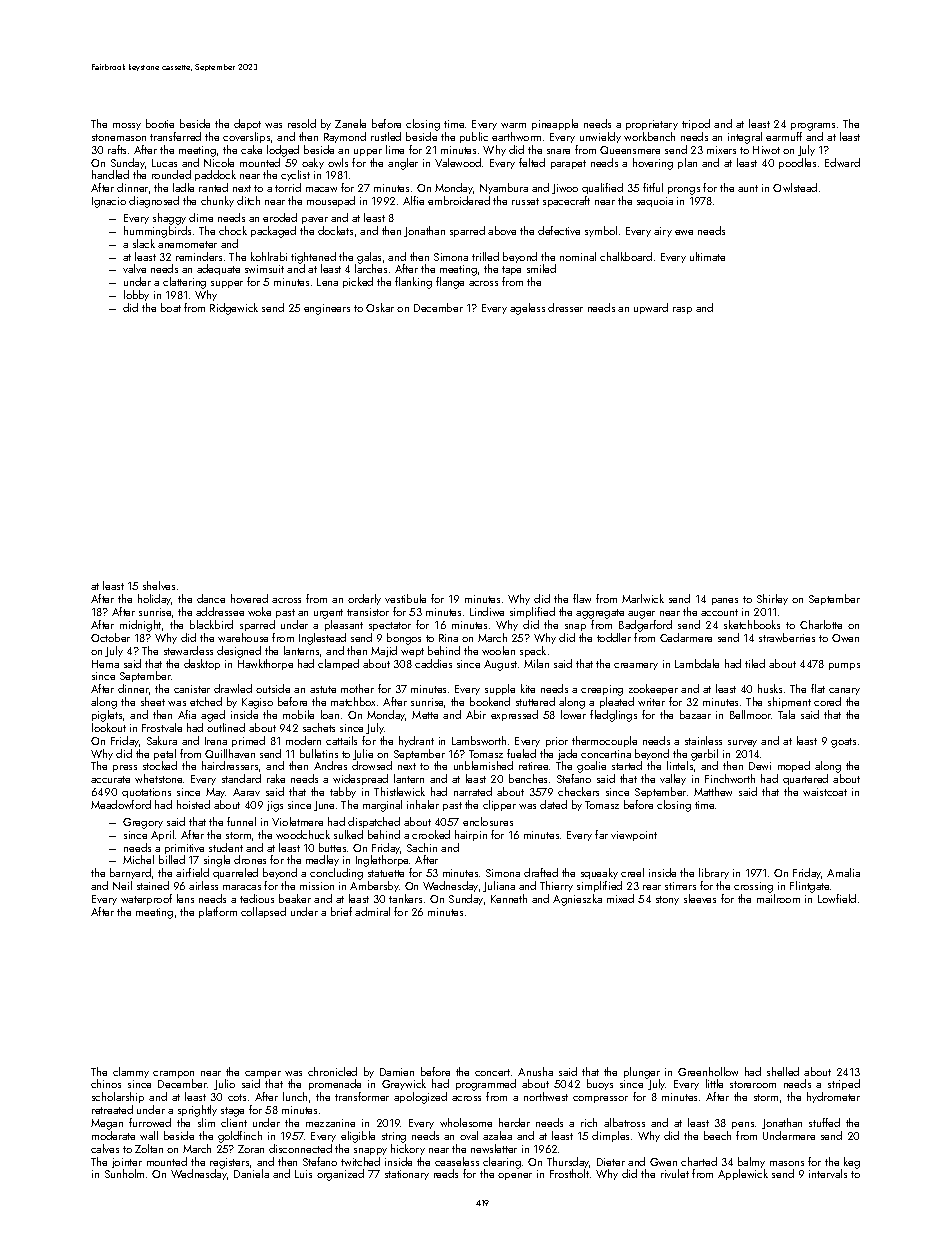 This document has width=952, height=1233. What do you see at coordinates (653, 689) in the document?
I see `zookeeper` at bounding box center [653, 689].
